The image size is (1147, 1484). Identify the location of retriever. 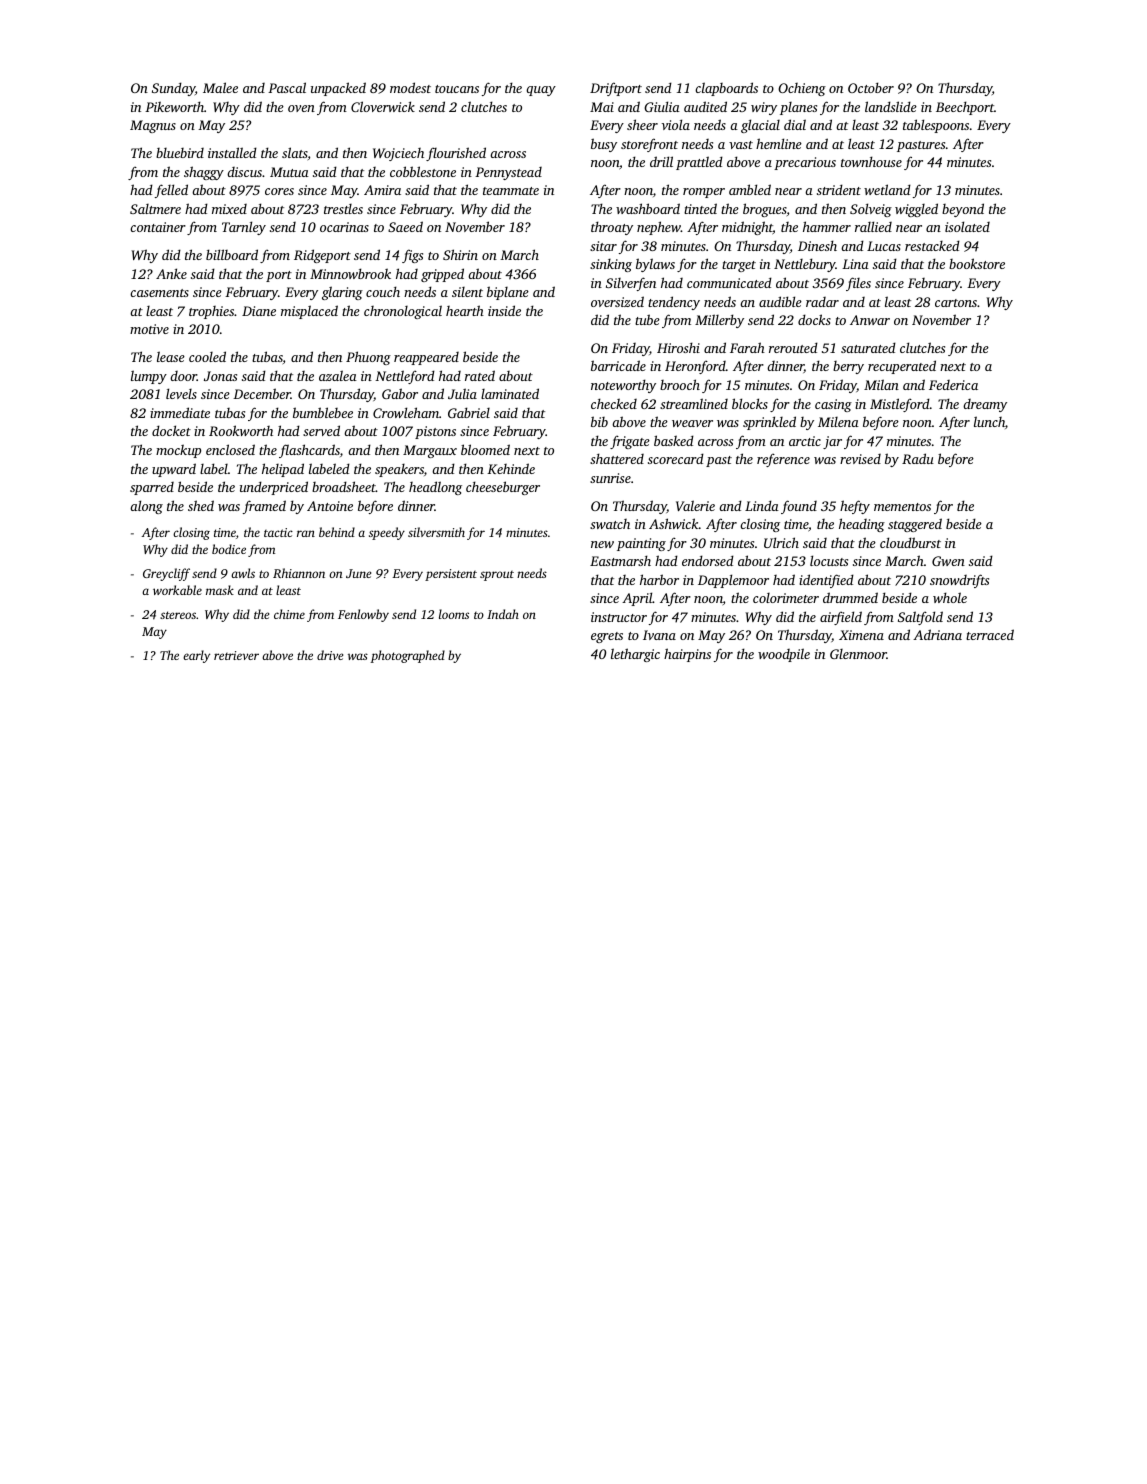
(236, 655).
